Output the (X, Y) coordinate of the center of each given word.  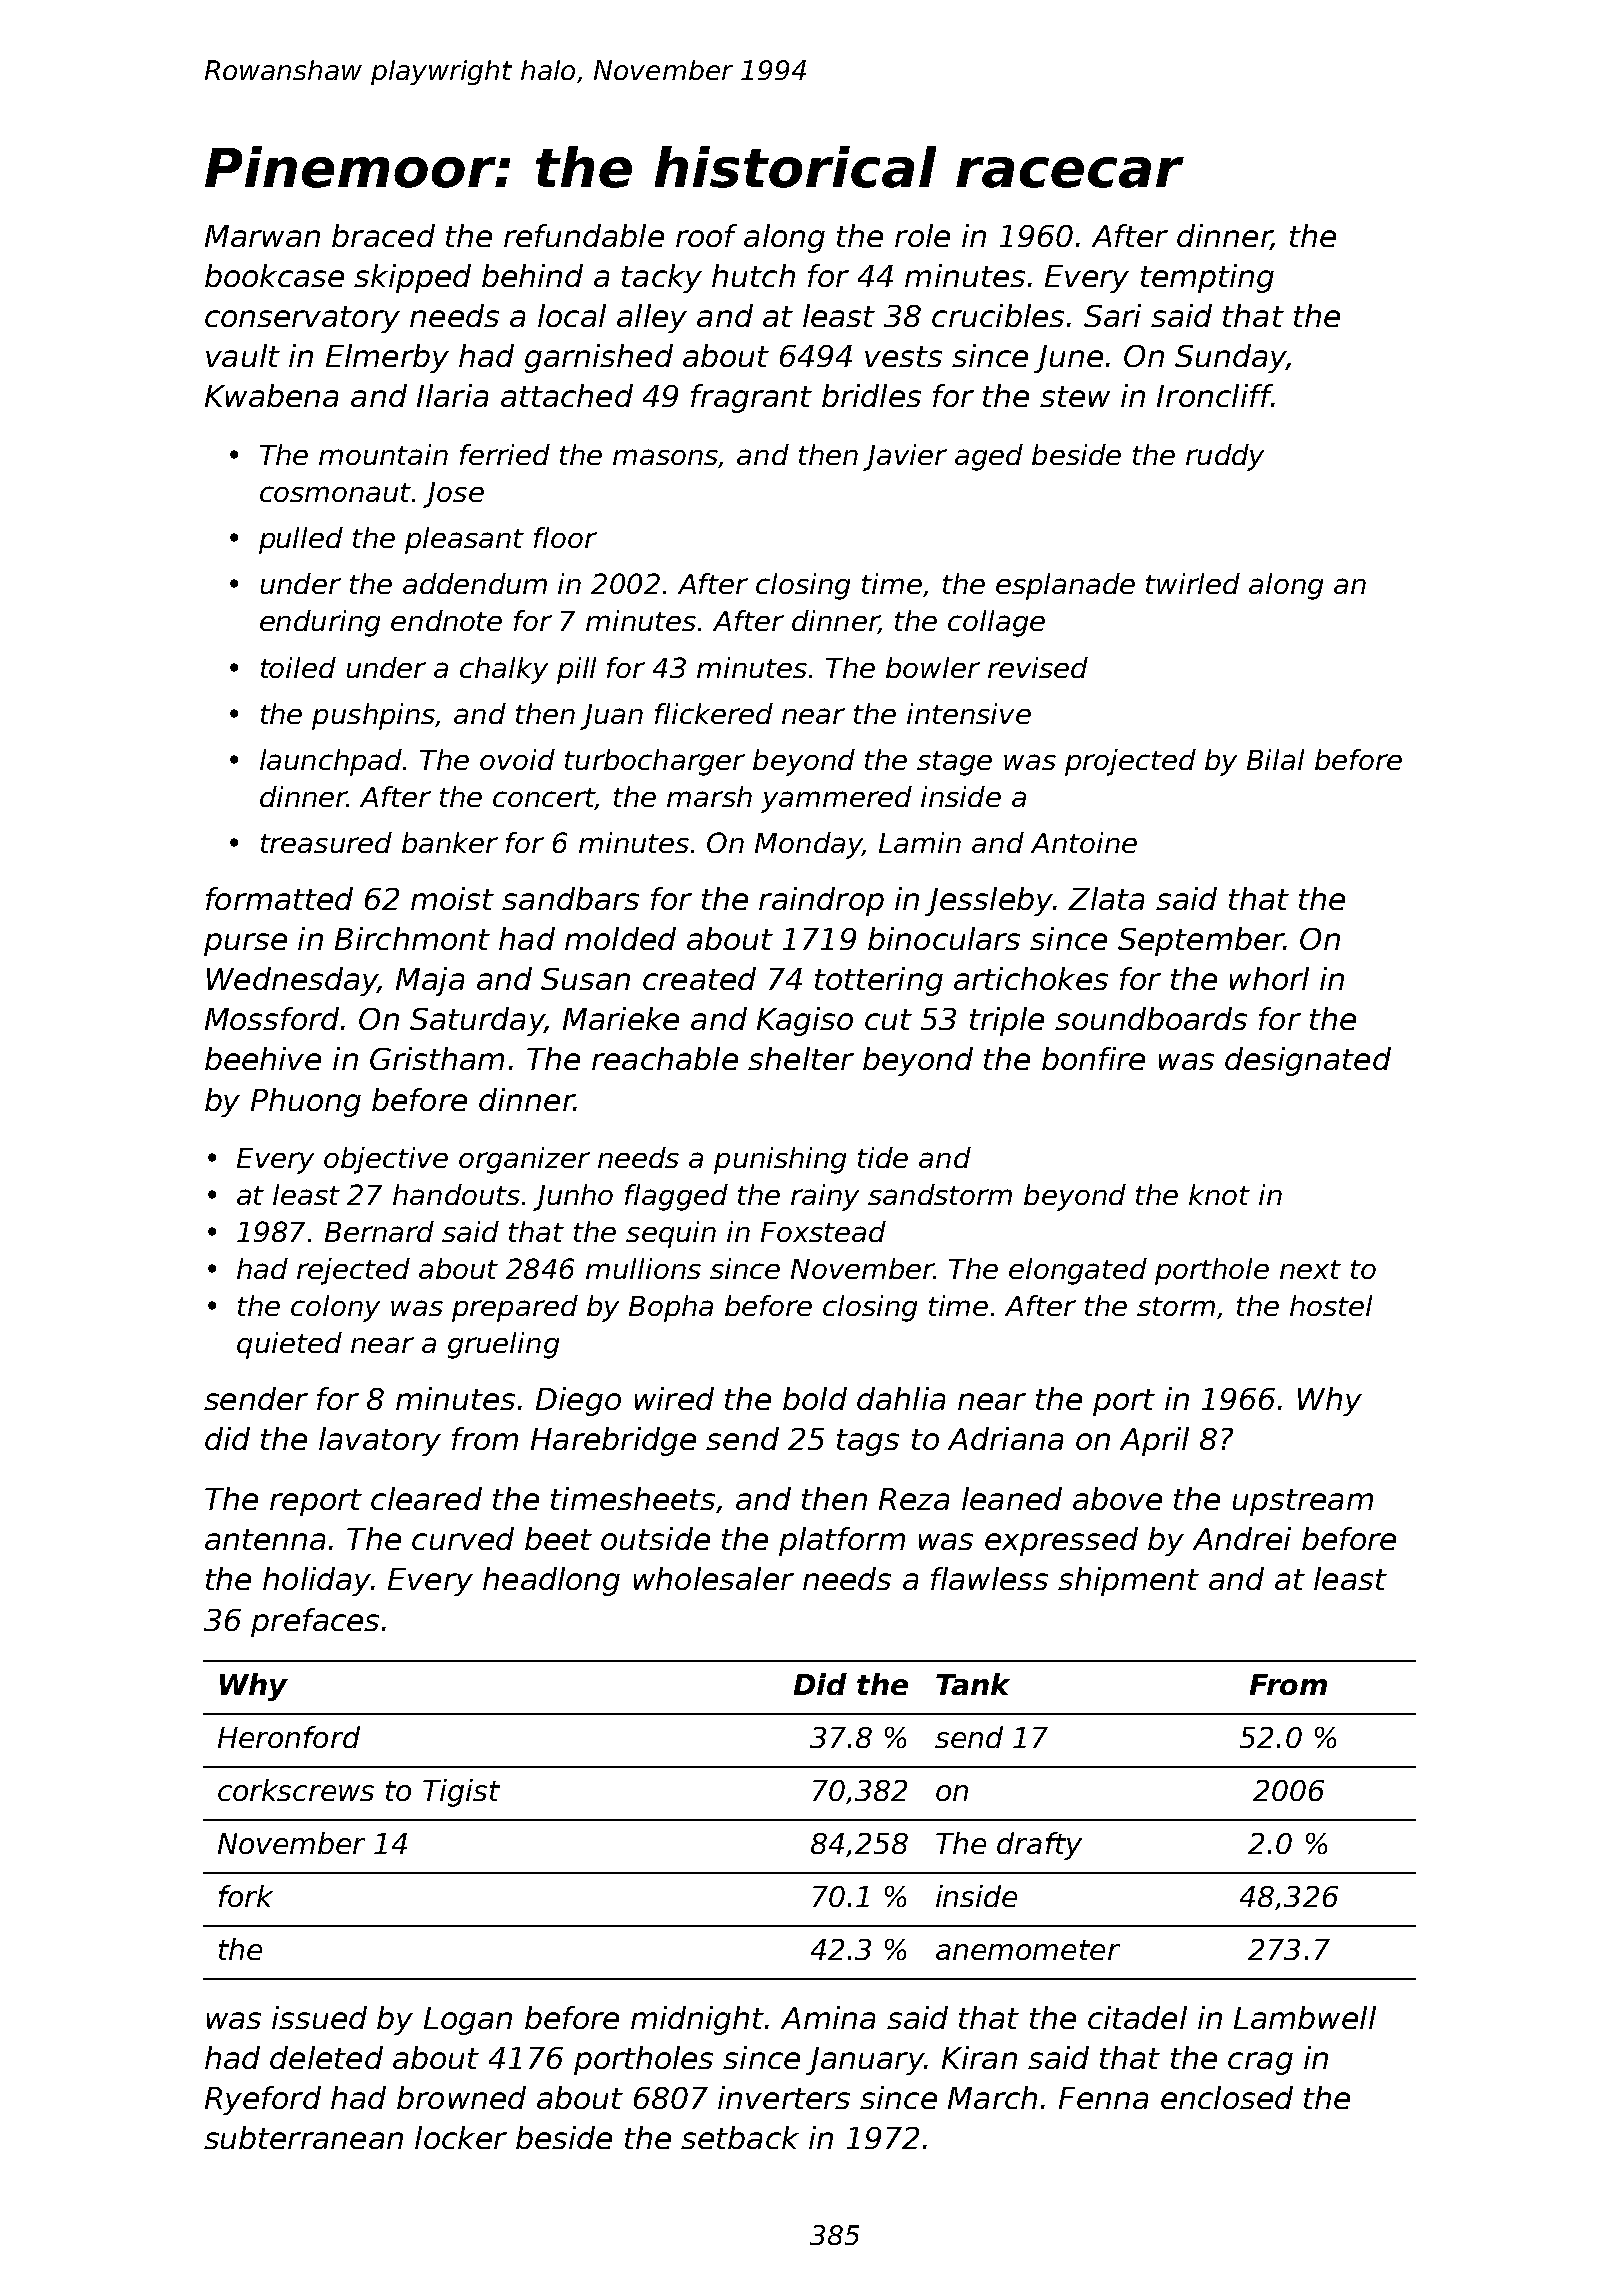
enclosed (1227, 2097)
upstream (1303, 1502)
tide (883, 1157)
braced (383, 235)
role (922, 235)
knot (1219, 1194)
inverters (784, 2097)
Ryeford (263, 2100)
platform (842, 1541)
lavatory (380, 1441)
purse (245, 944)
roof (706, 235)
